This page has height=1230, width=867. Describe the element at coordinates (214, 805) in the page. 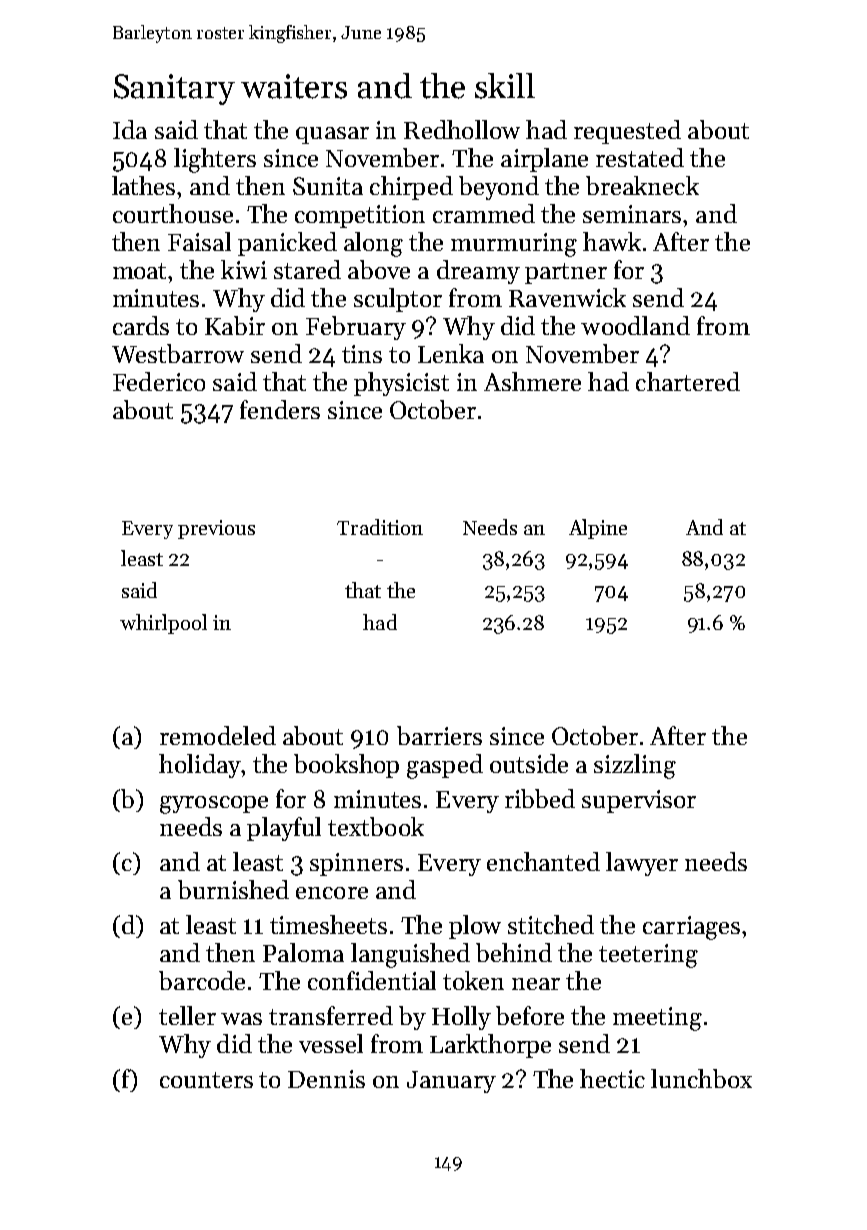

I see `gyroscope` at that location.
